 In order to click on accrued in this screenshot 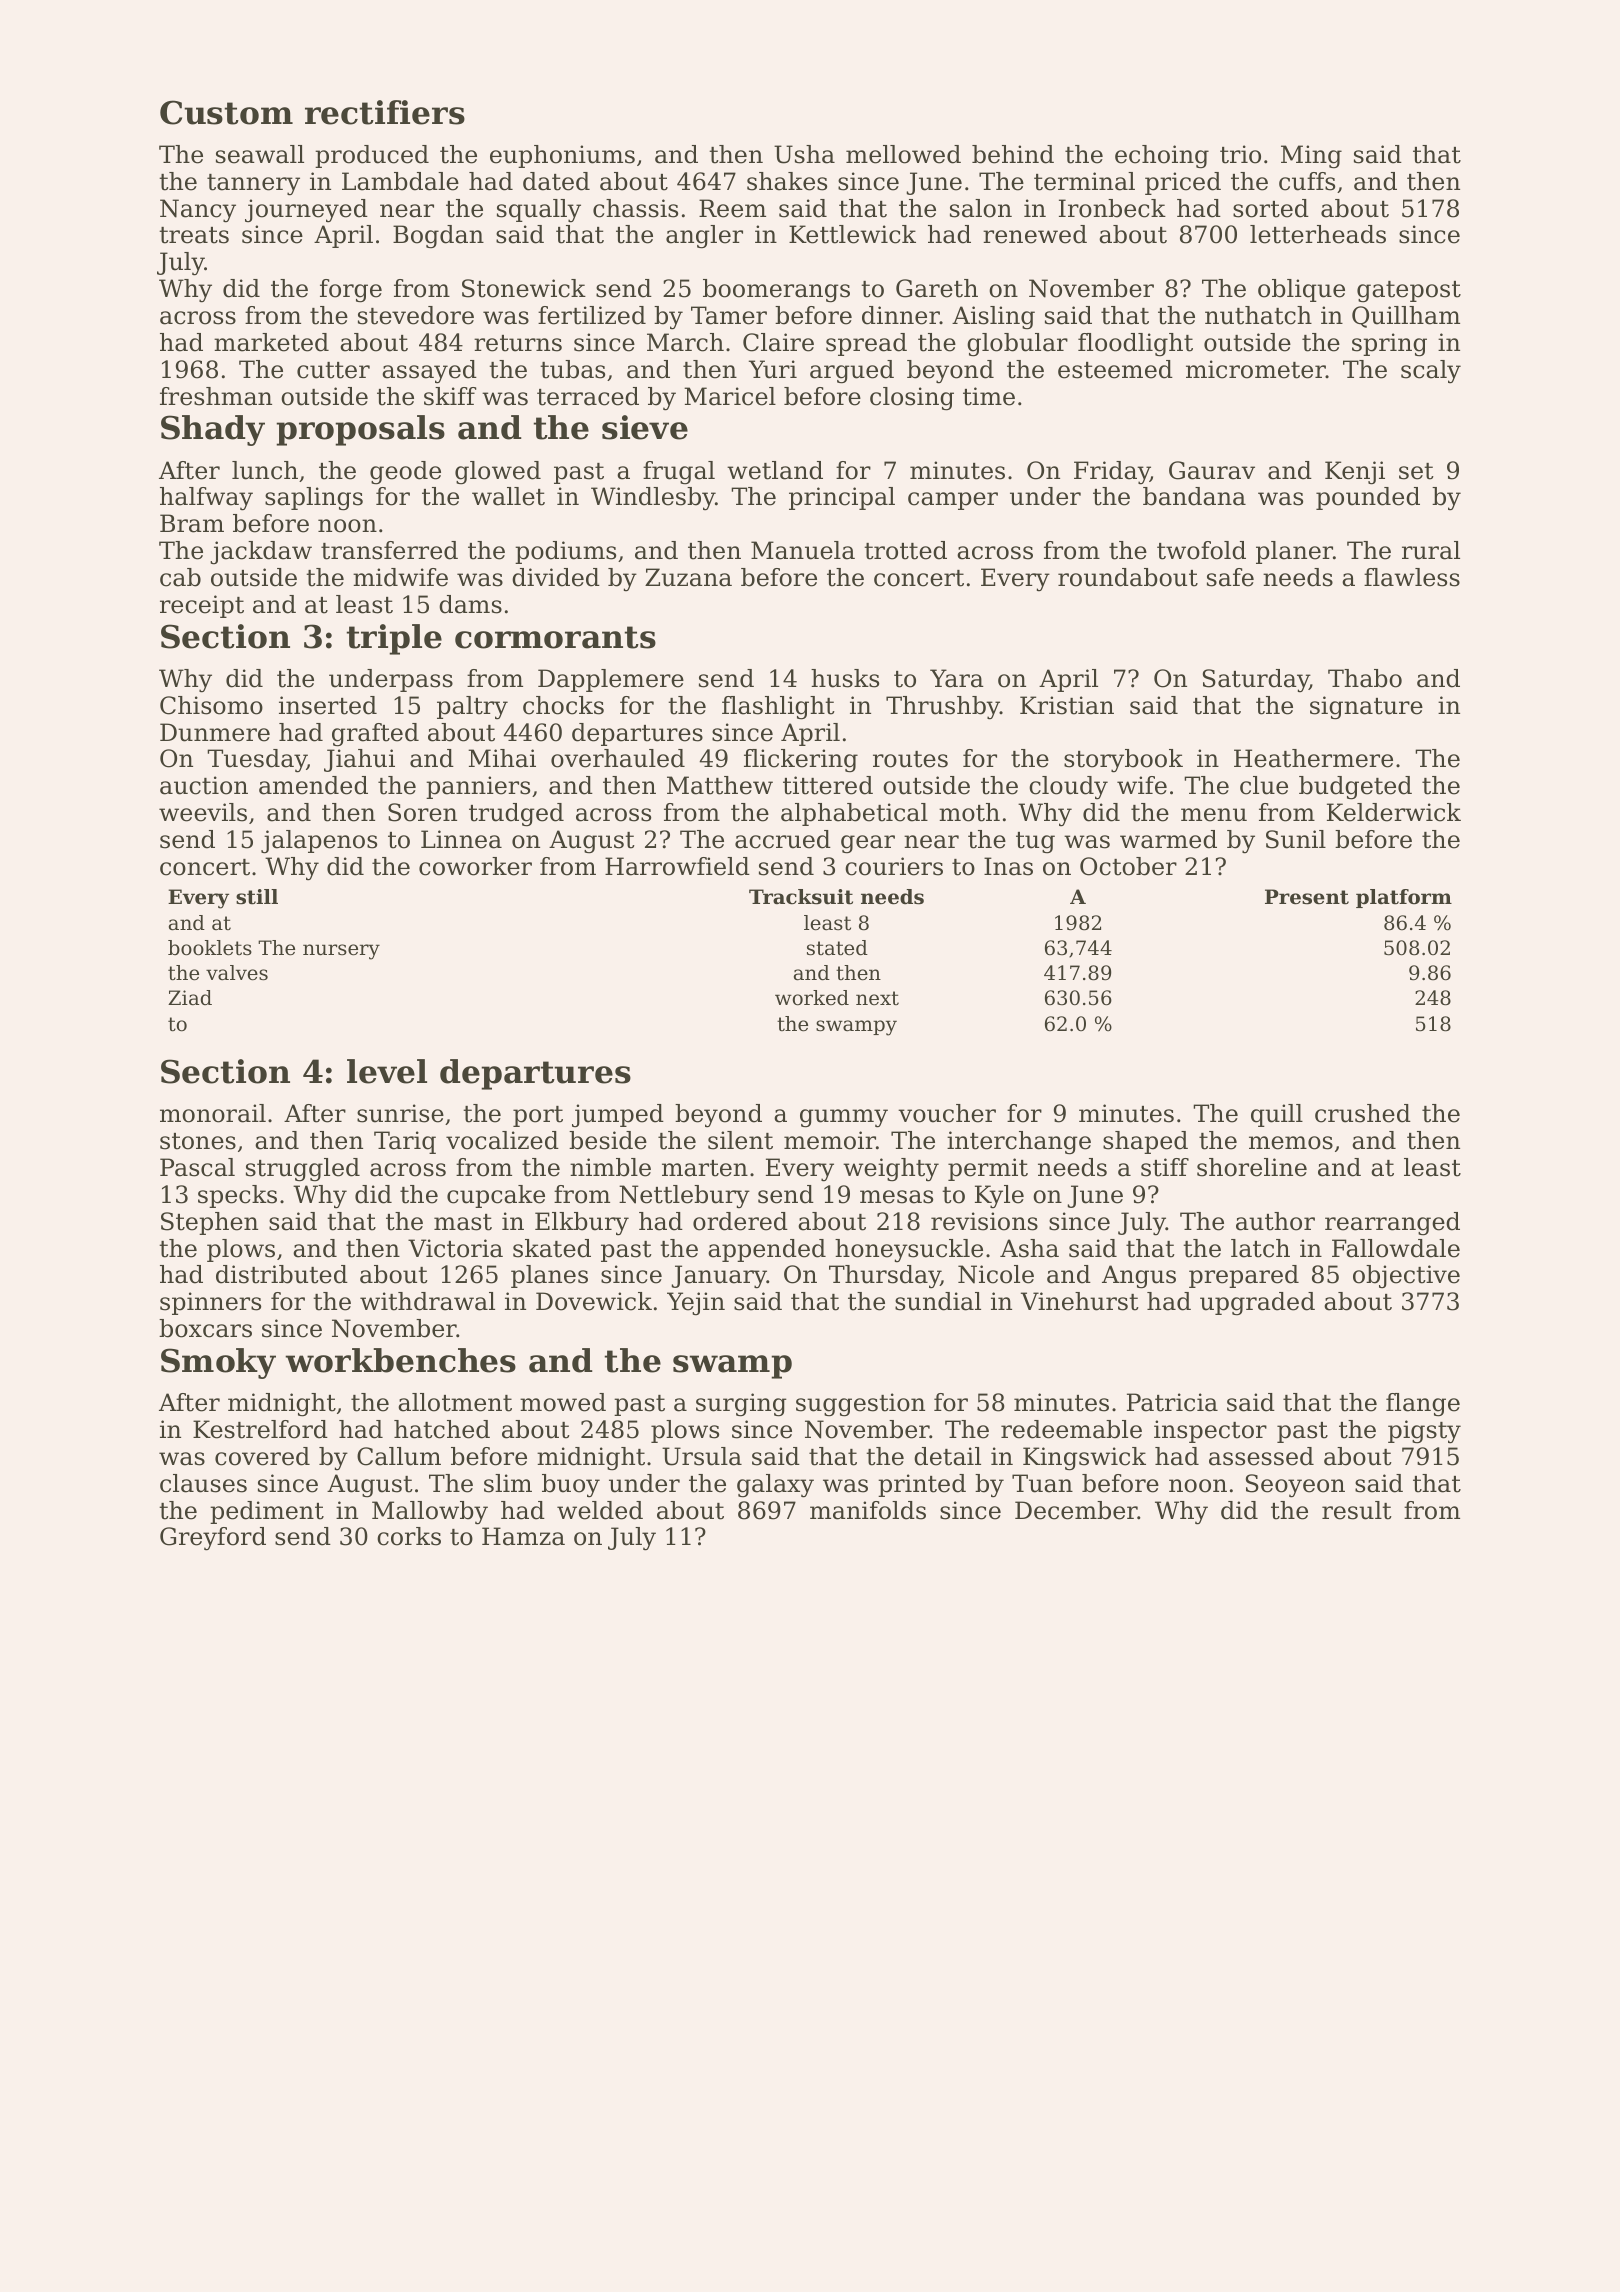, I will do `click(783, 839)`.
